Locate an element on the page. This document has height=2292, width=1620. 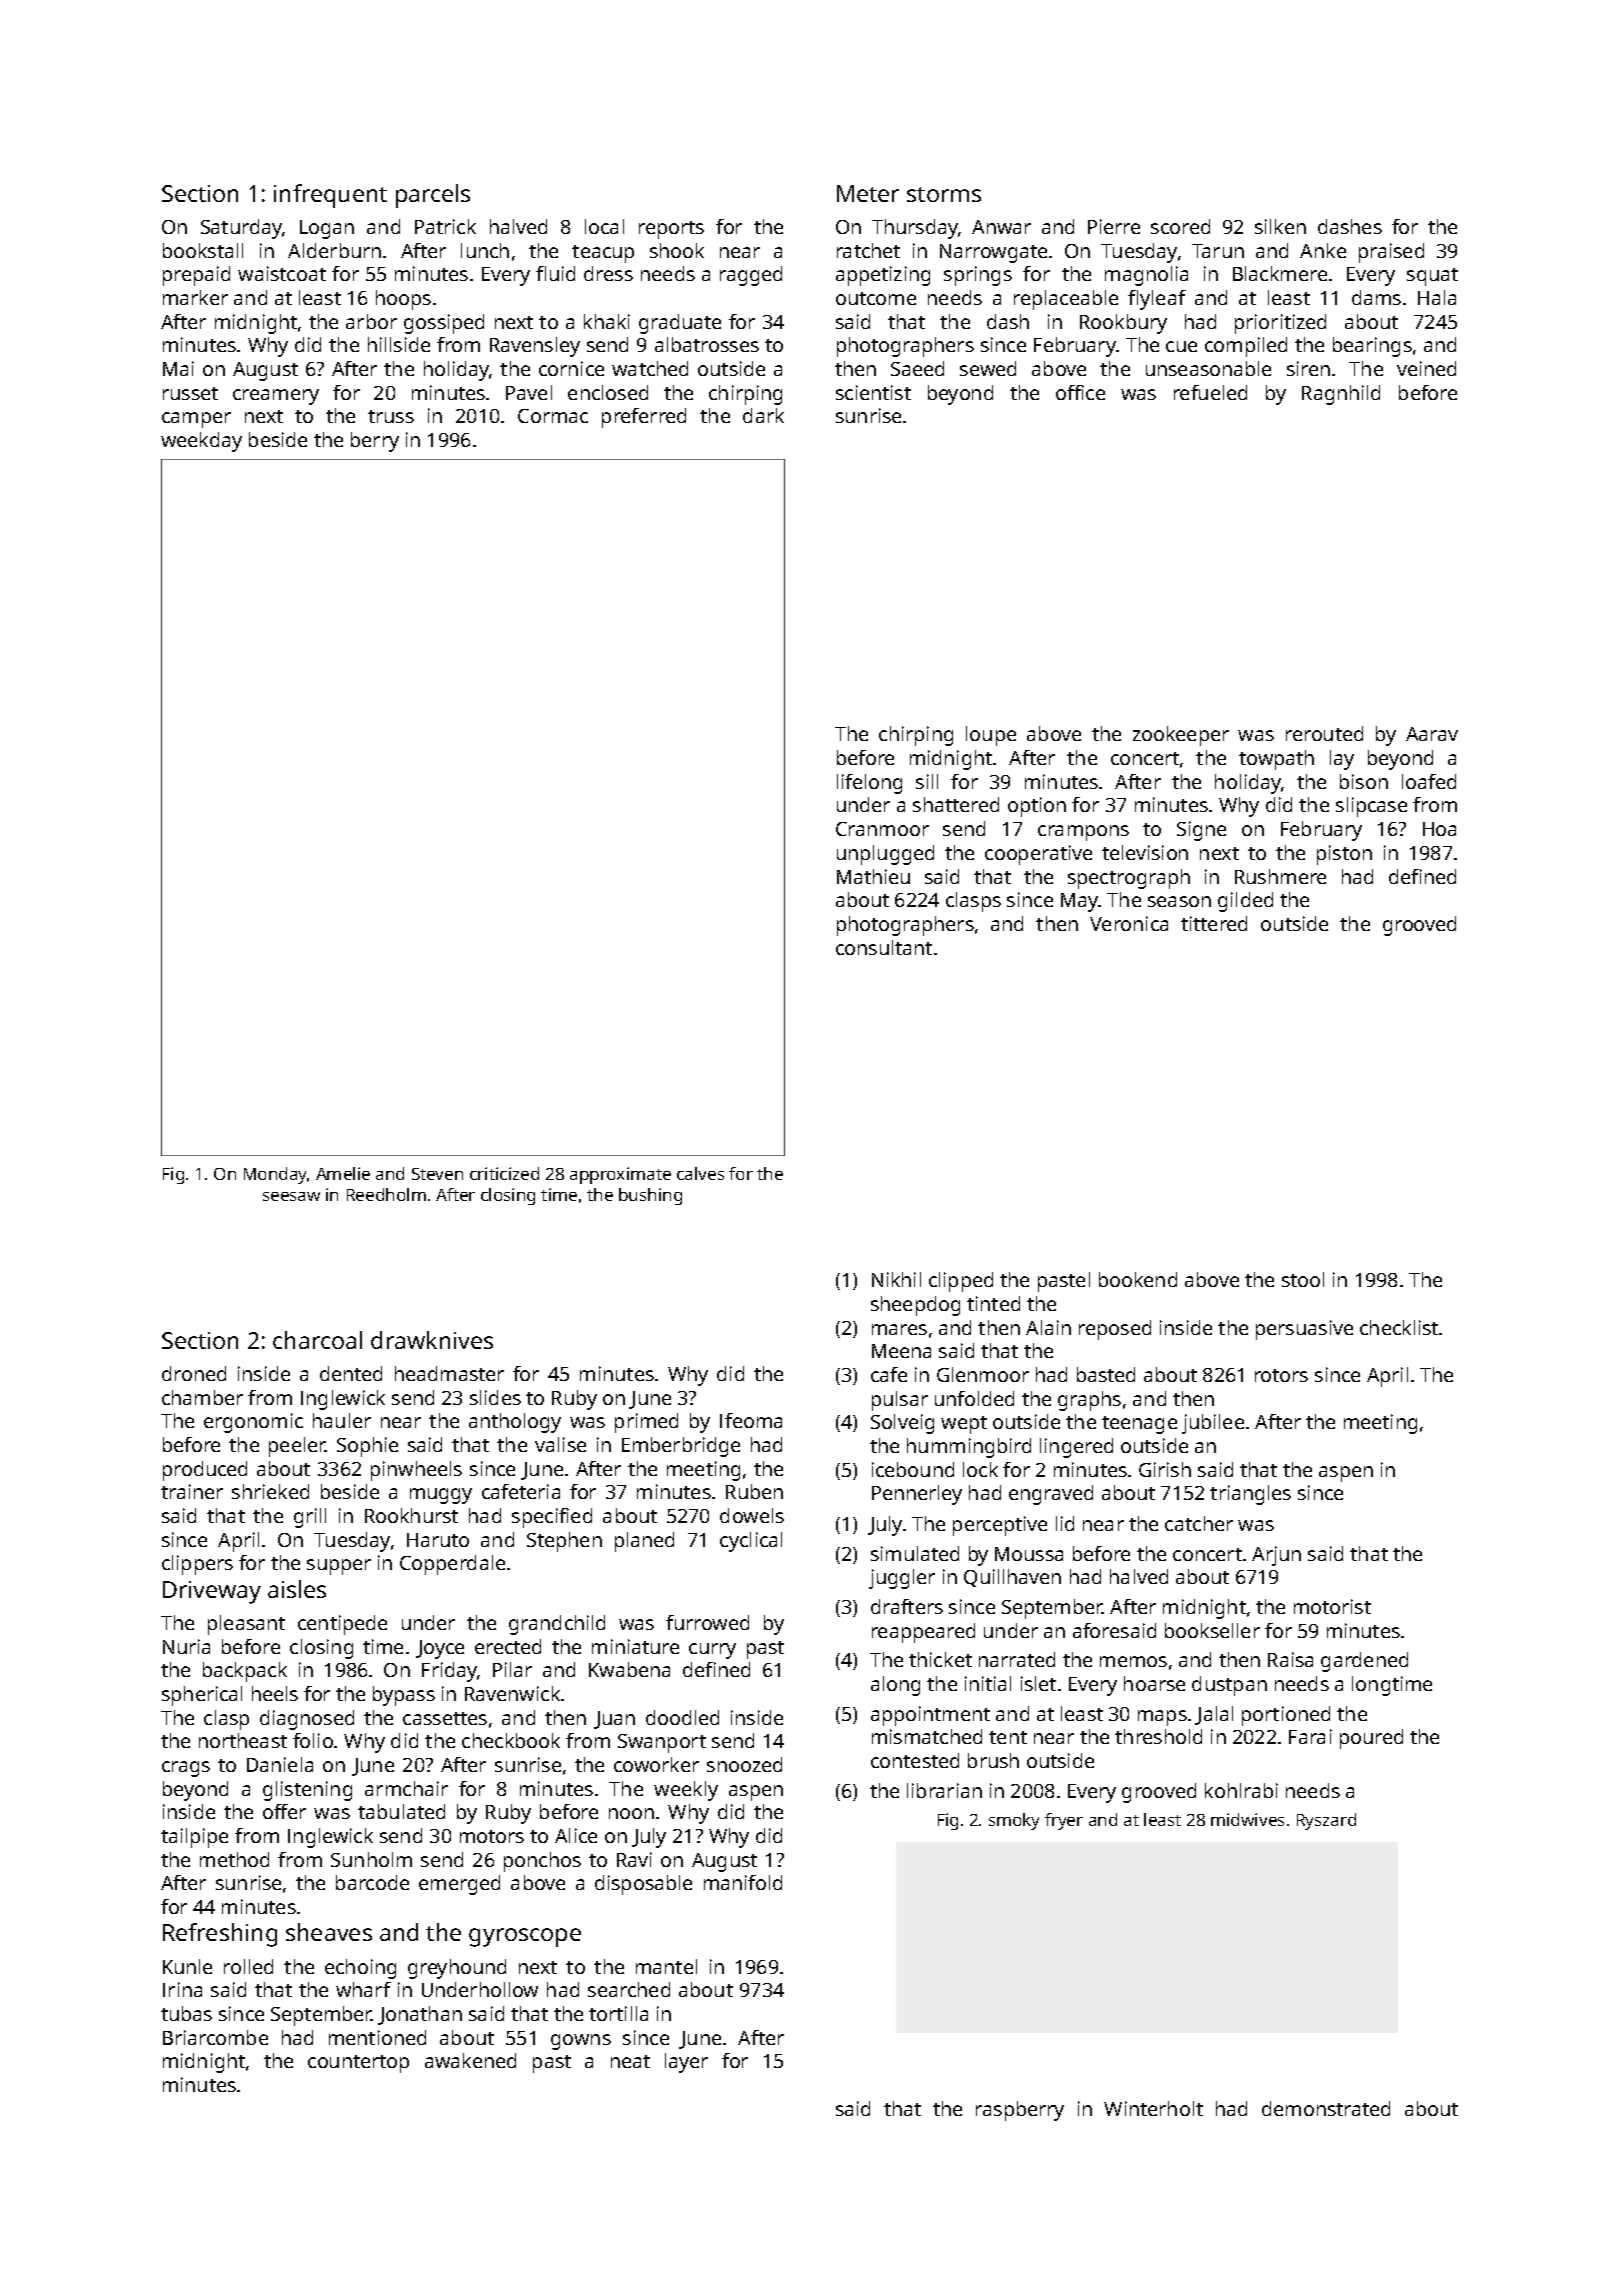
simulated is located at coordinates (915, 1553).
